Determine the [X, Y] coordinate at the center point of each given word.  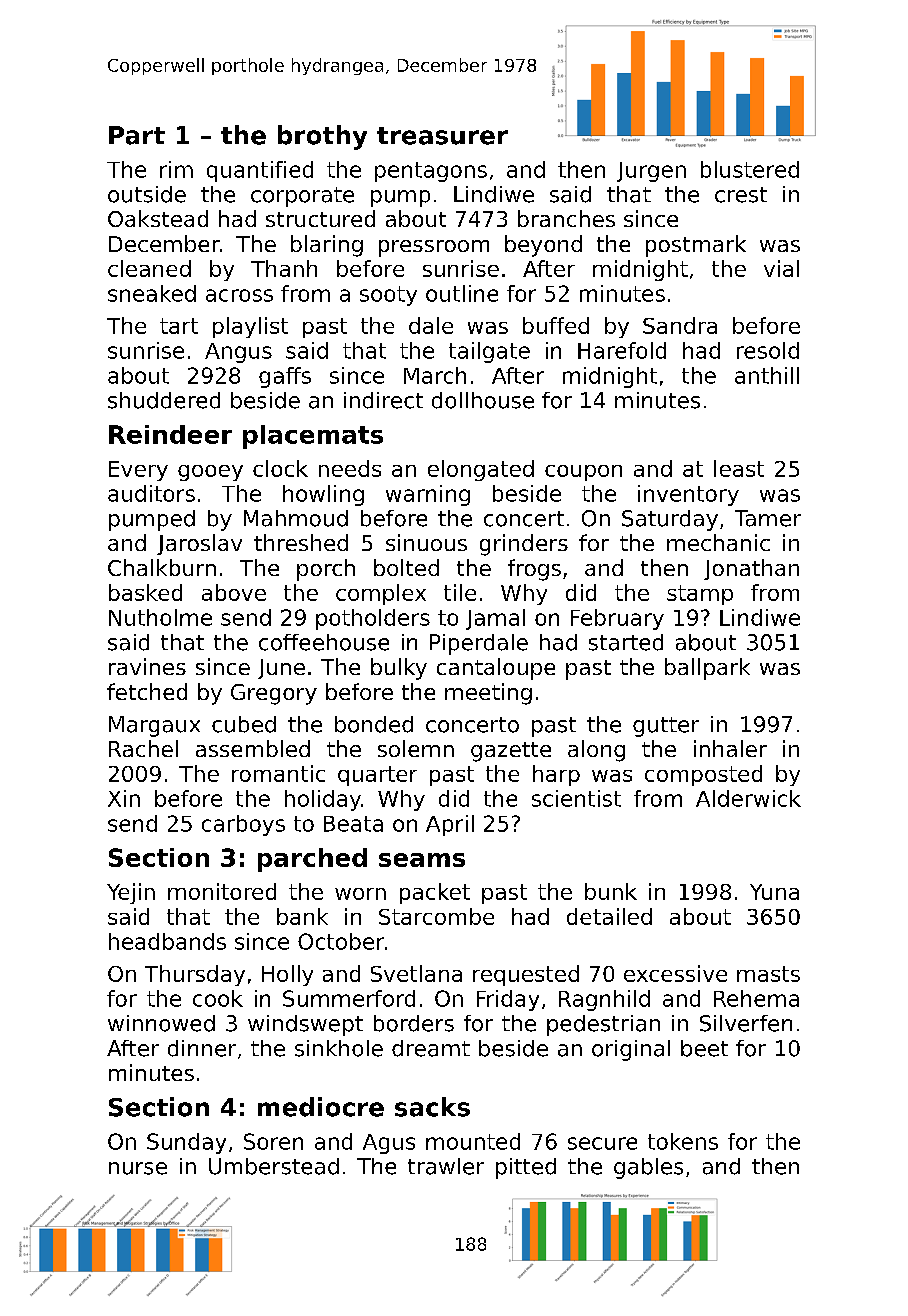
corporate [302, 197]
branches [566, 218]
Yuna [774, 892]
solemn [416, 748]
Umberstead [274, 1166]
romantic [278, 773]
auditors [151, 493]
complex [381, 594]
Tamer [768, 518]
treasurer [442, 136]
